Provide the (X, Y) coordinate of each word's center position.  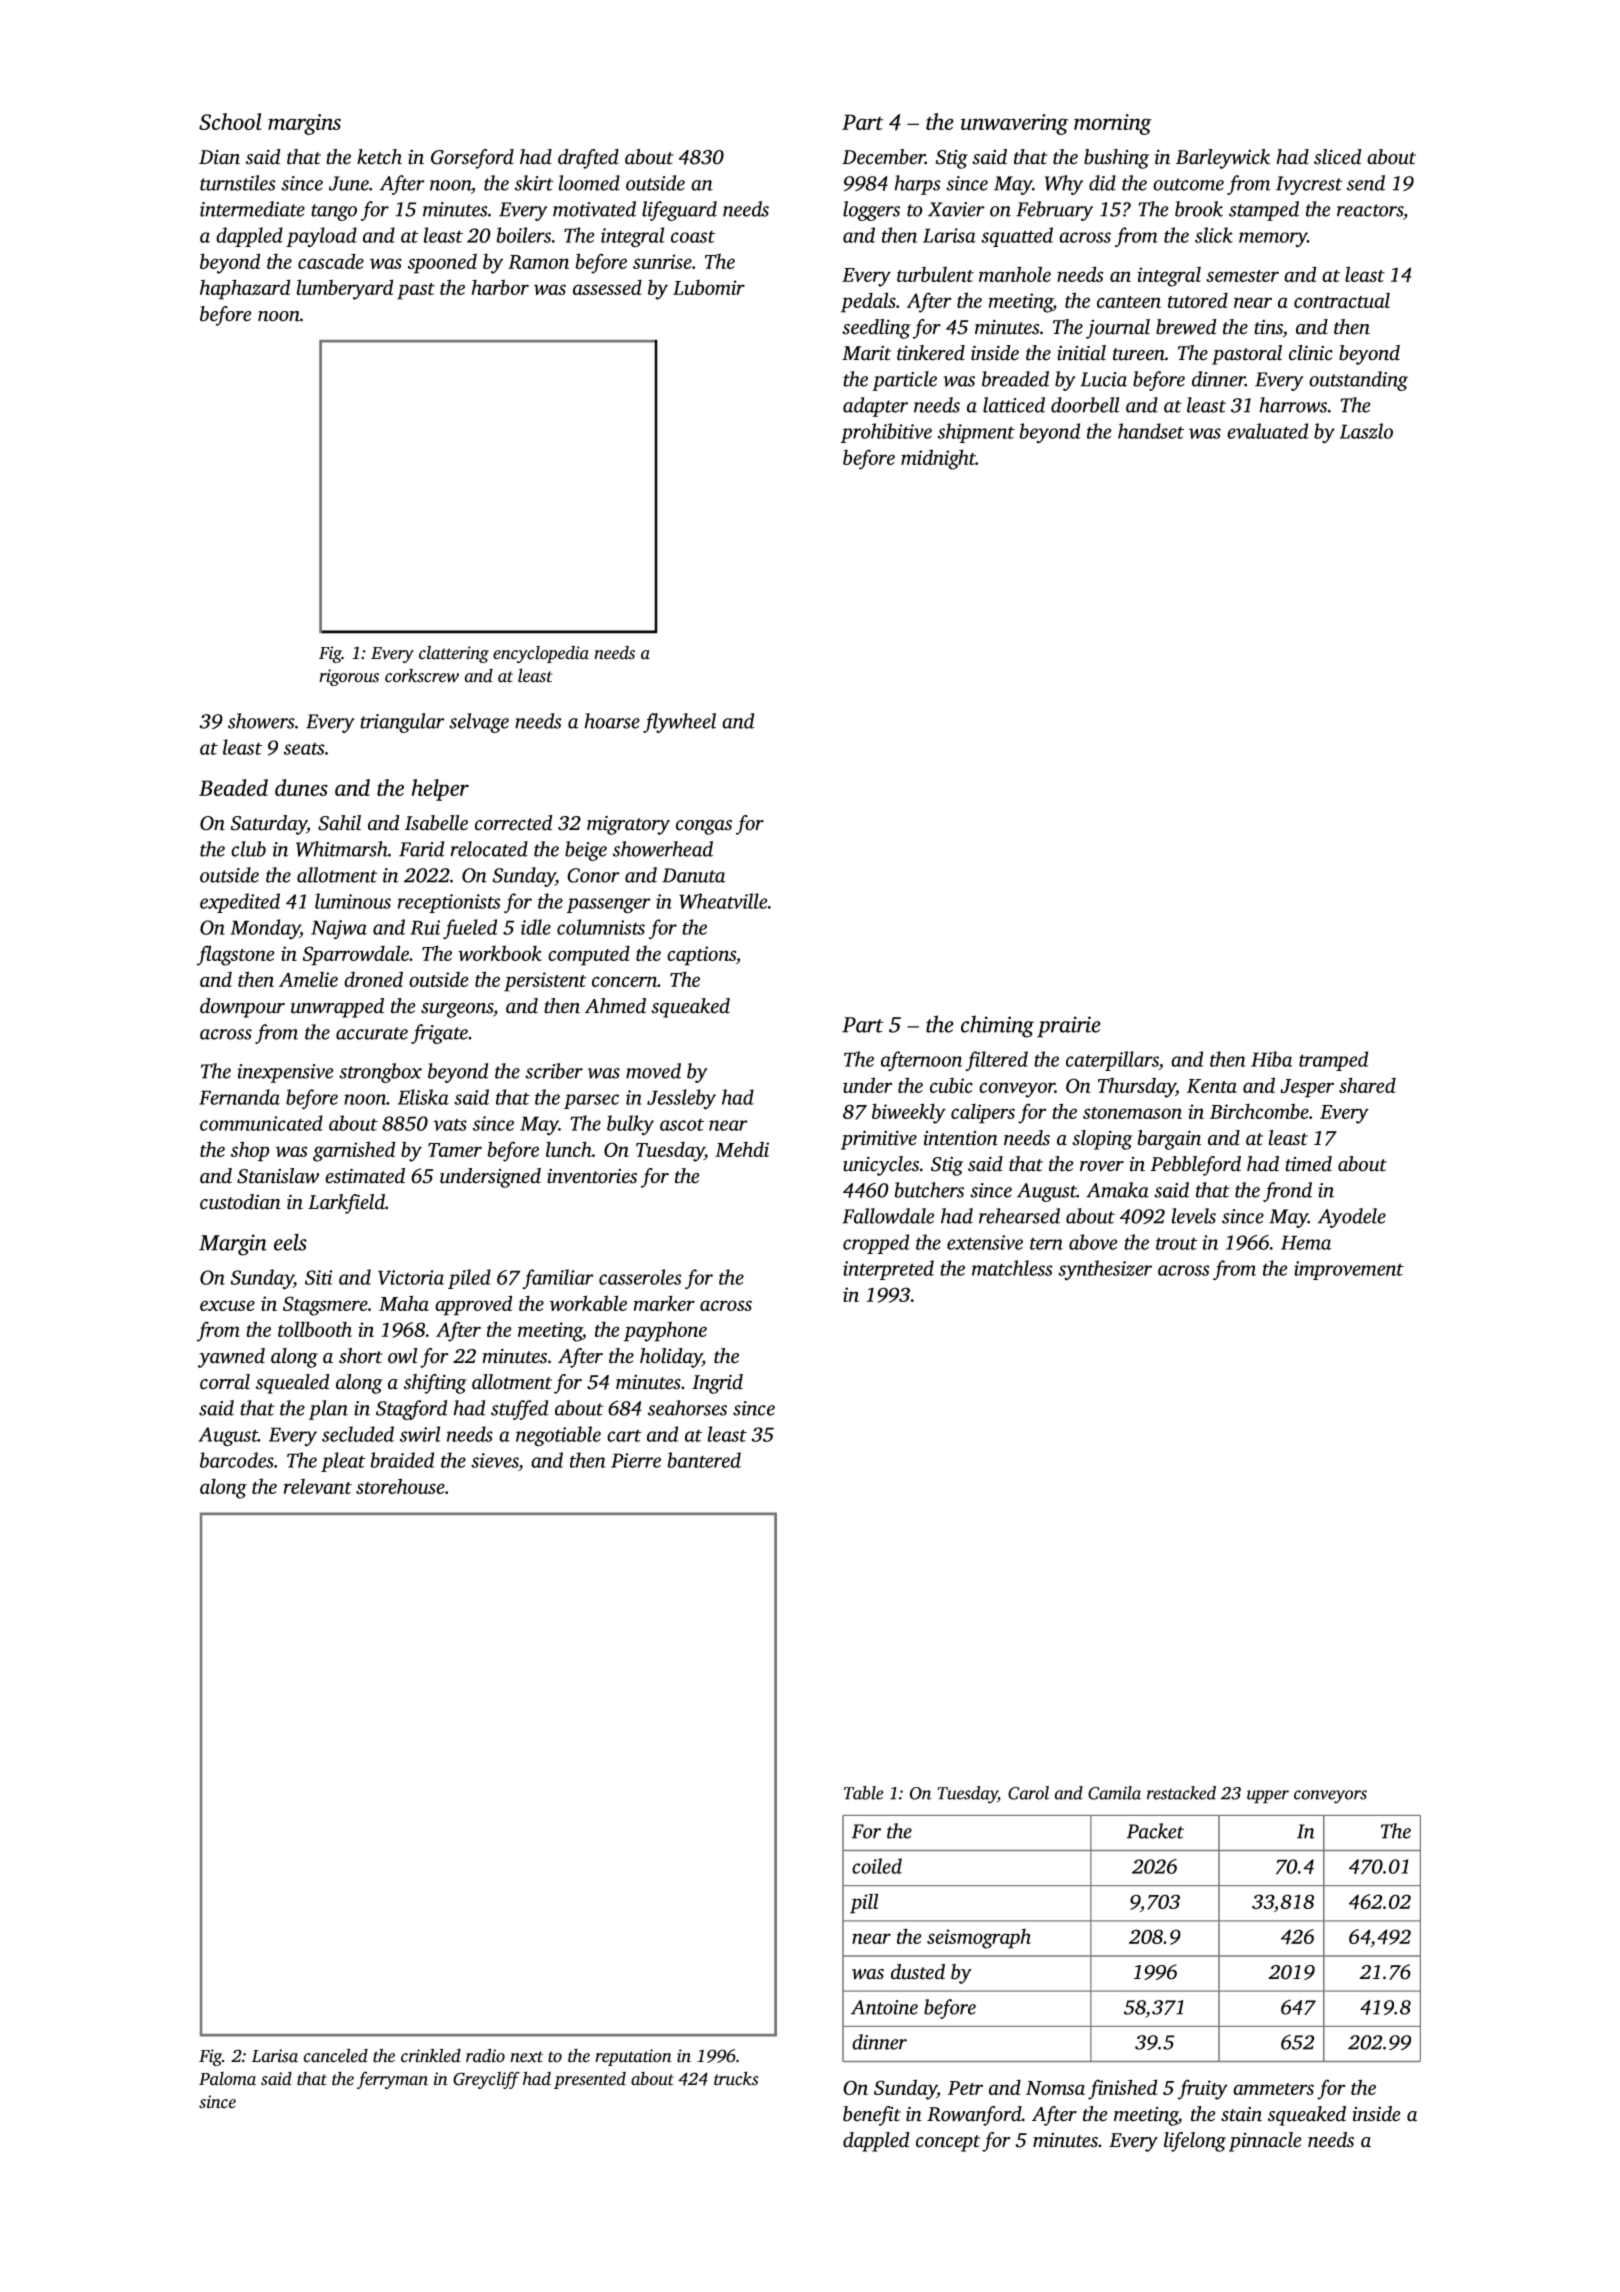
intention (960, 1138)
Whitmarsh (342, 849)
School (230, 121)
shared (1367, 1085)
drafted (588, 159)
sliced (1338, 157)
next (526, 2057)
